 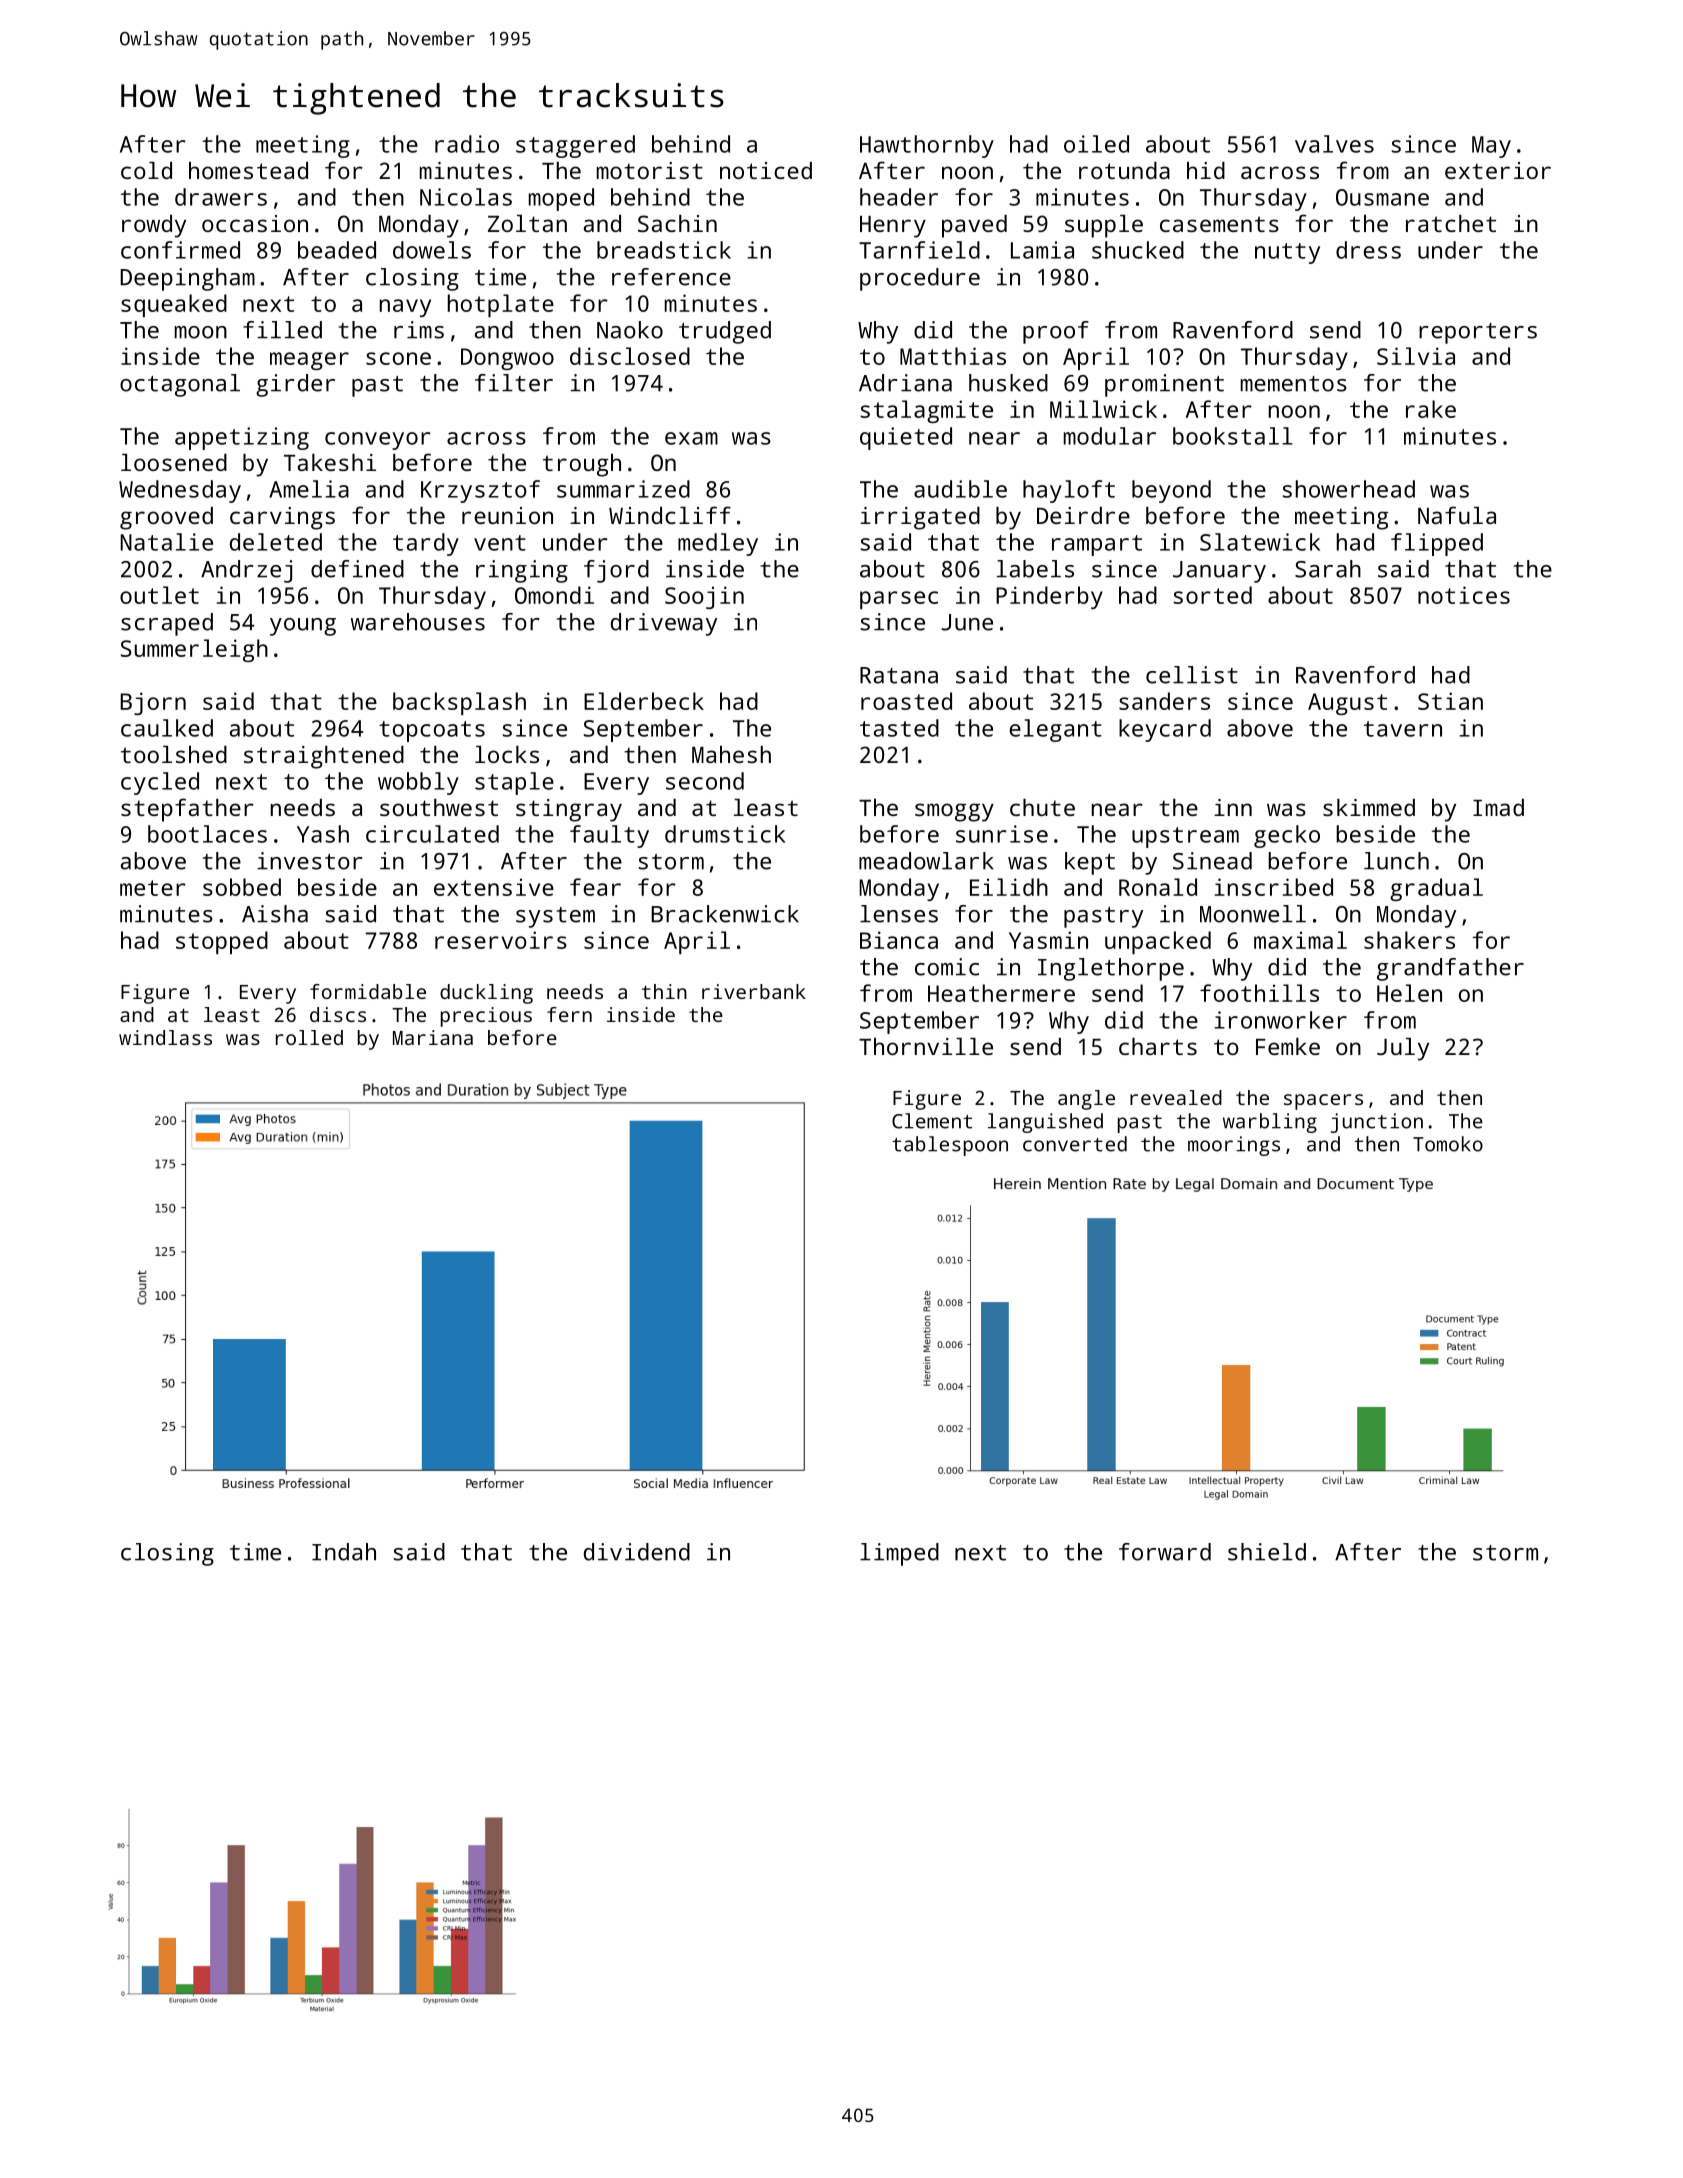 I want to click on Helen, so click(x=1409, y=993).
